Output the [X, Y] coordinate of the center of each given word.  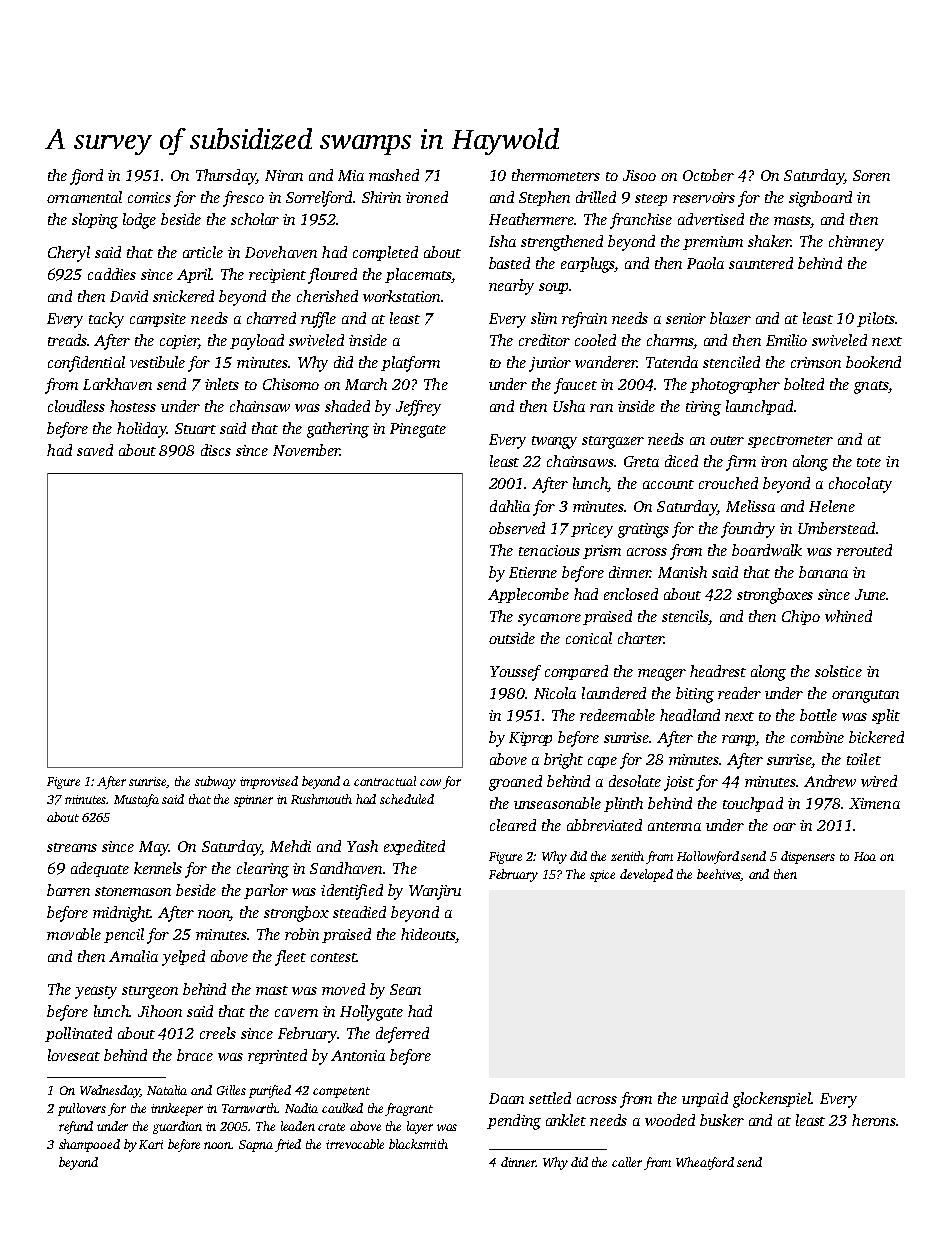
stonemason [133, 891]
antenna [674, 826]
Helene [832, 506]
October [708, 175]
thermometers [556, 175]
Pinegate [418, 430]
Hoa [865, 856]
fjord [86, 177]
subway [215, 782]
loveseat [74, 1055]
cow [430, 782]
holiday [142, 430]
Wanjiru [435, 892]
